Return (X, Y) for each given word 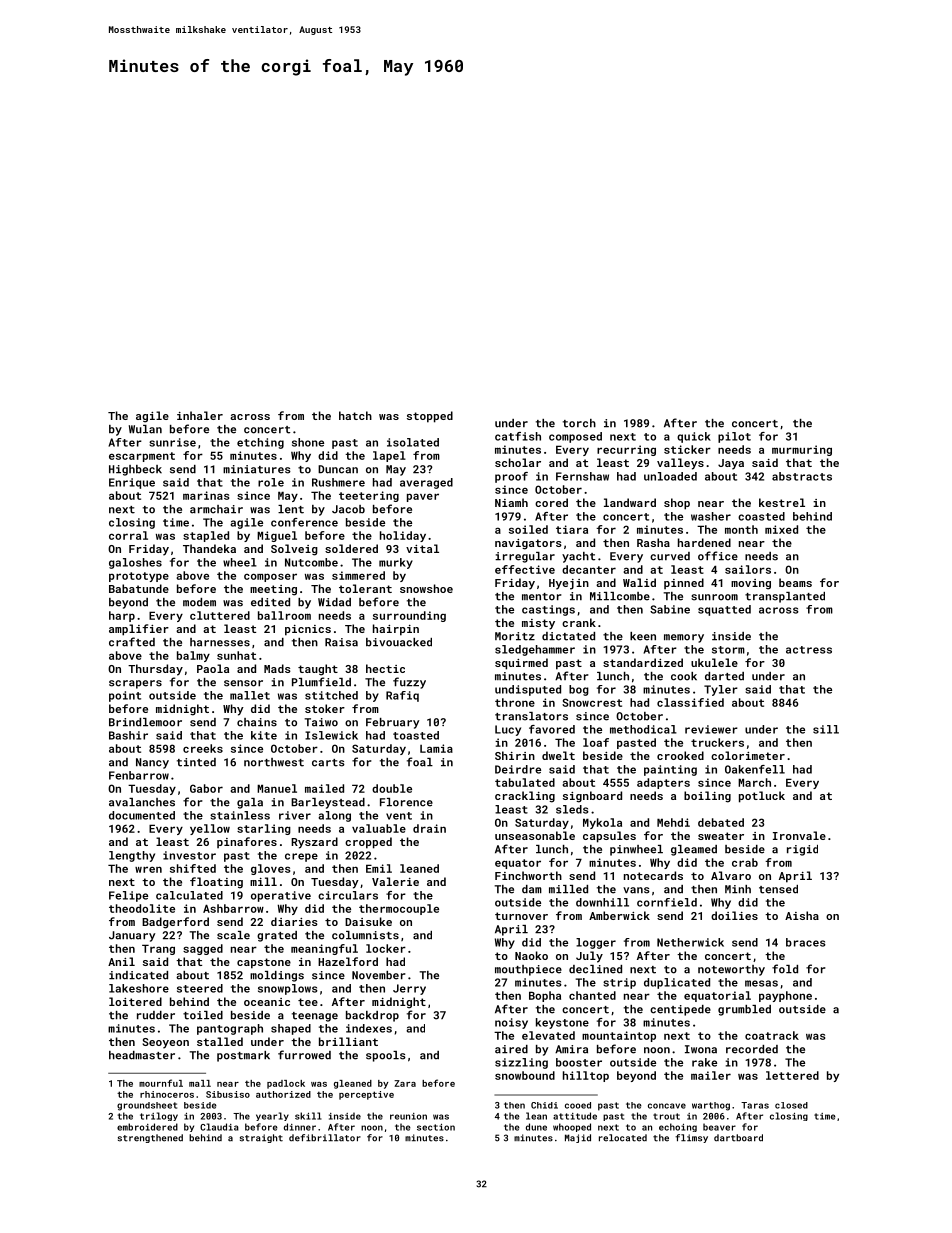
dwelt (558, 755)
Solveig (294, 550)
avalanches (142, 802)
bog (579, 690)
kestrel (782, 502)
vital (422, 548)
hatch (355, 415)
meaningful (324, 949)
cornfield (667, 902)
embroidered (147, 1127)
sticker (687, 449)
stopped (430, 417)
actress (809, 650)
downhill (602, 902)
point (125, 696)
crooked (680, 755)
